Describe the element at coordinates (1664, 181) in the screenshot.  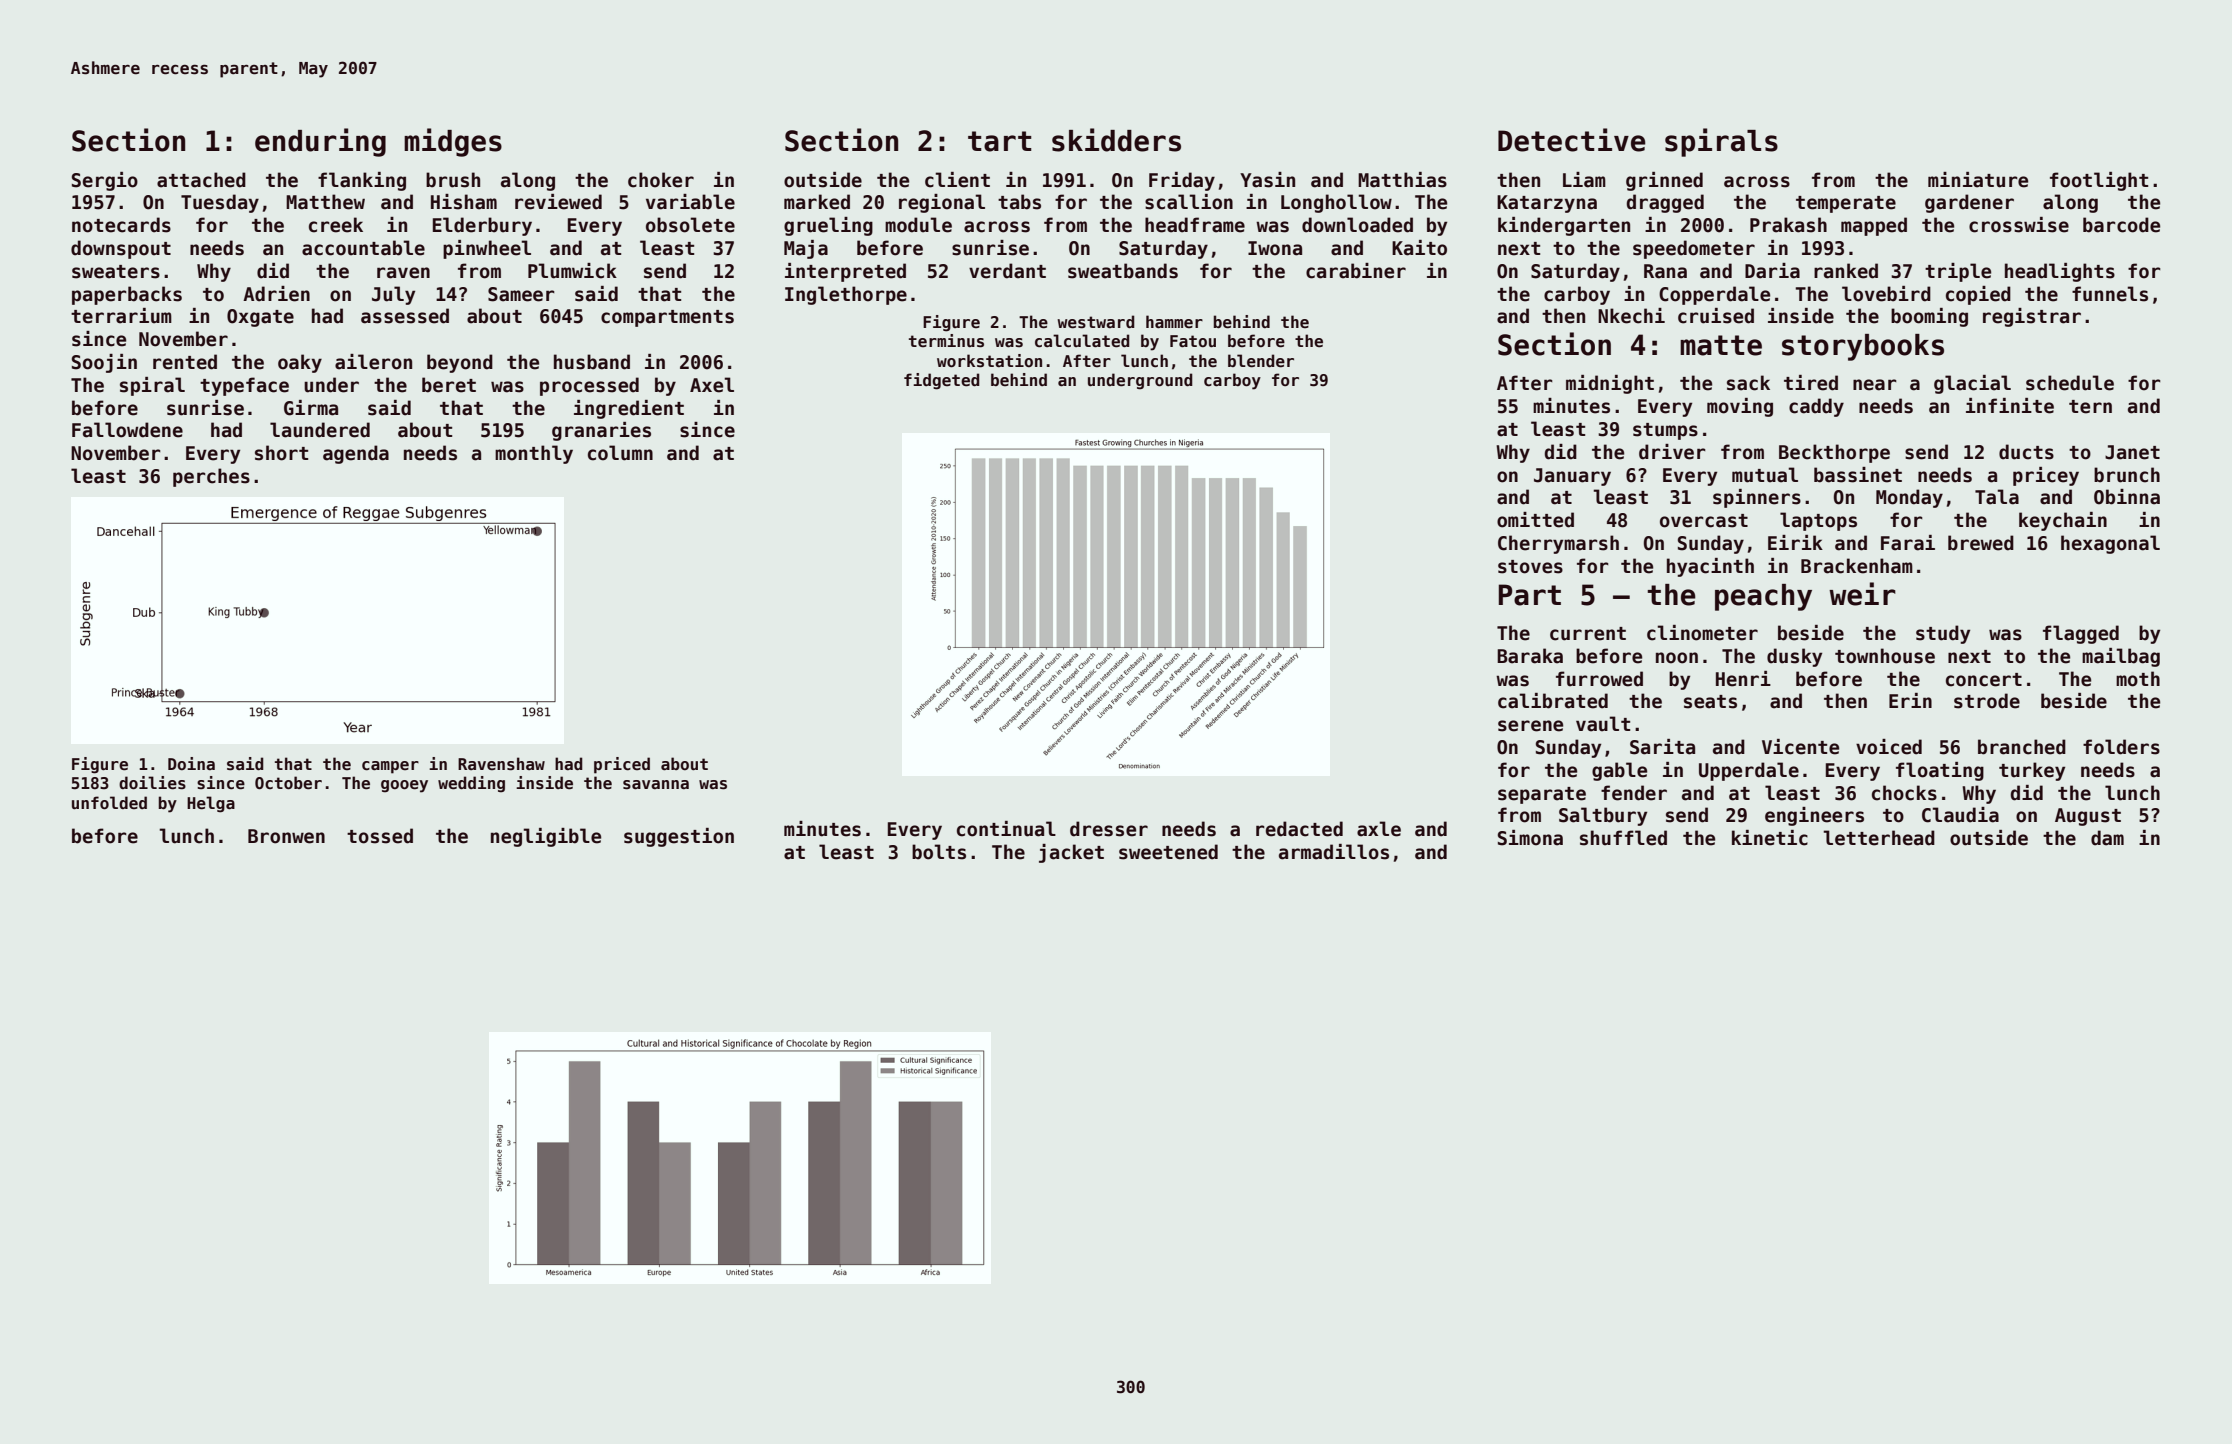
I see `grinned` at that location.
